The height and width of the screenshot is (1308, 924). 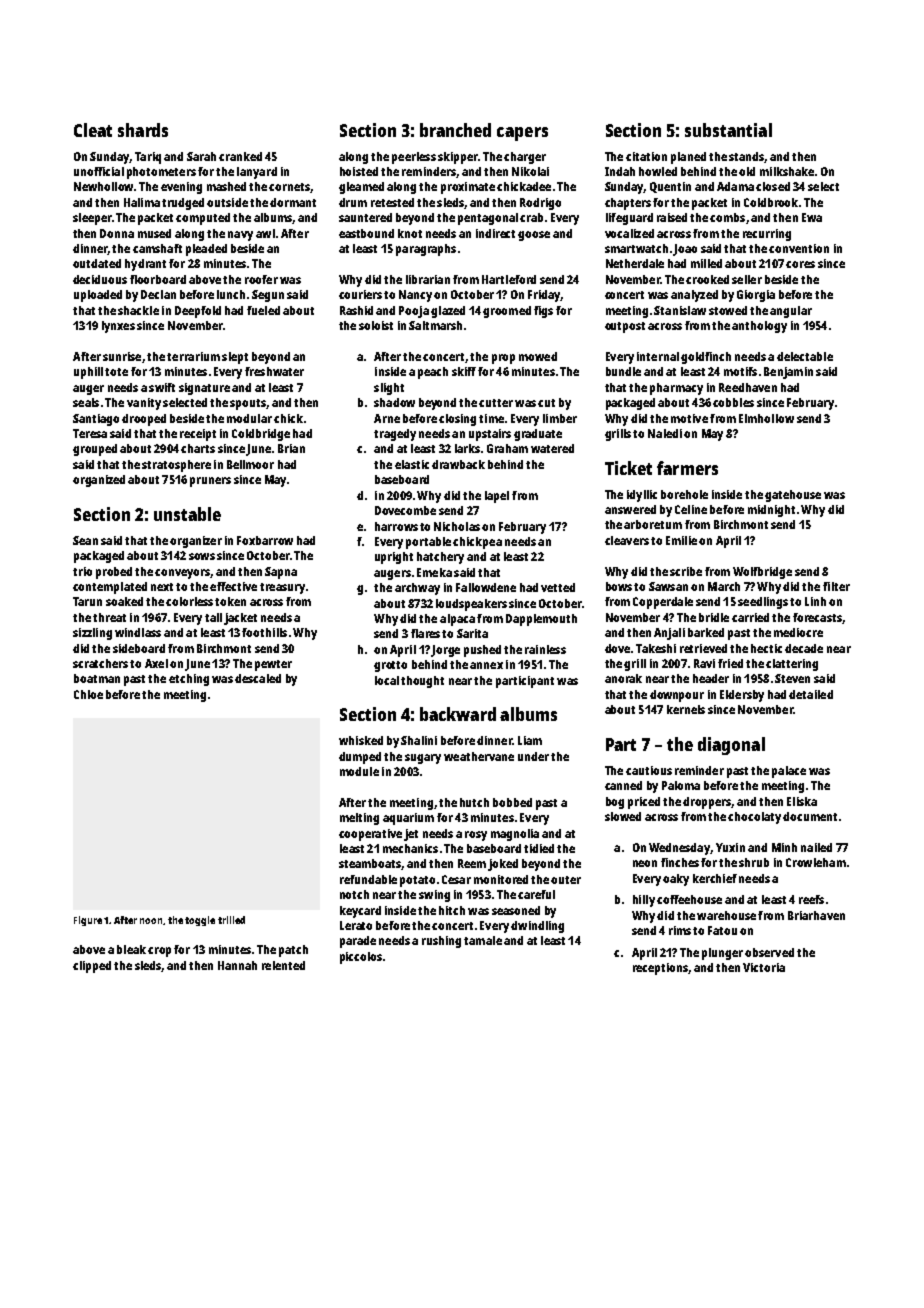 I want to click on kerchief, so click(x=715, y=878).
